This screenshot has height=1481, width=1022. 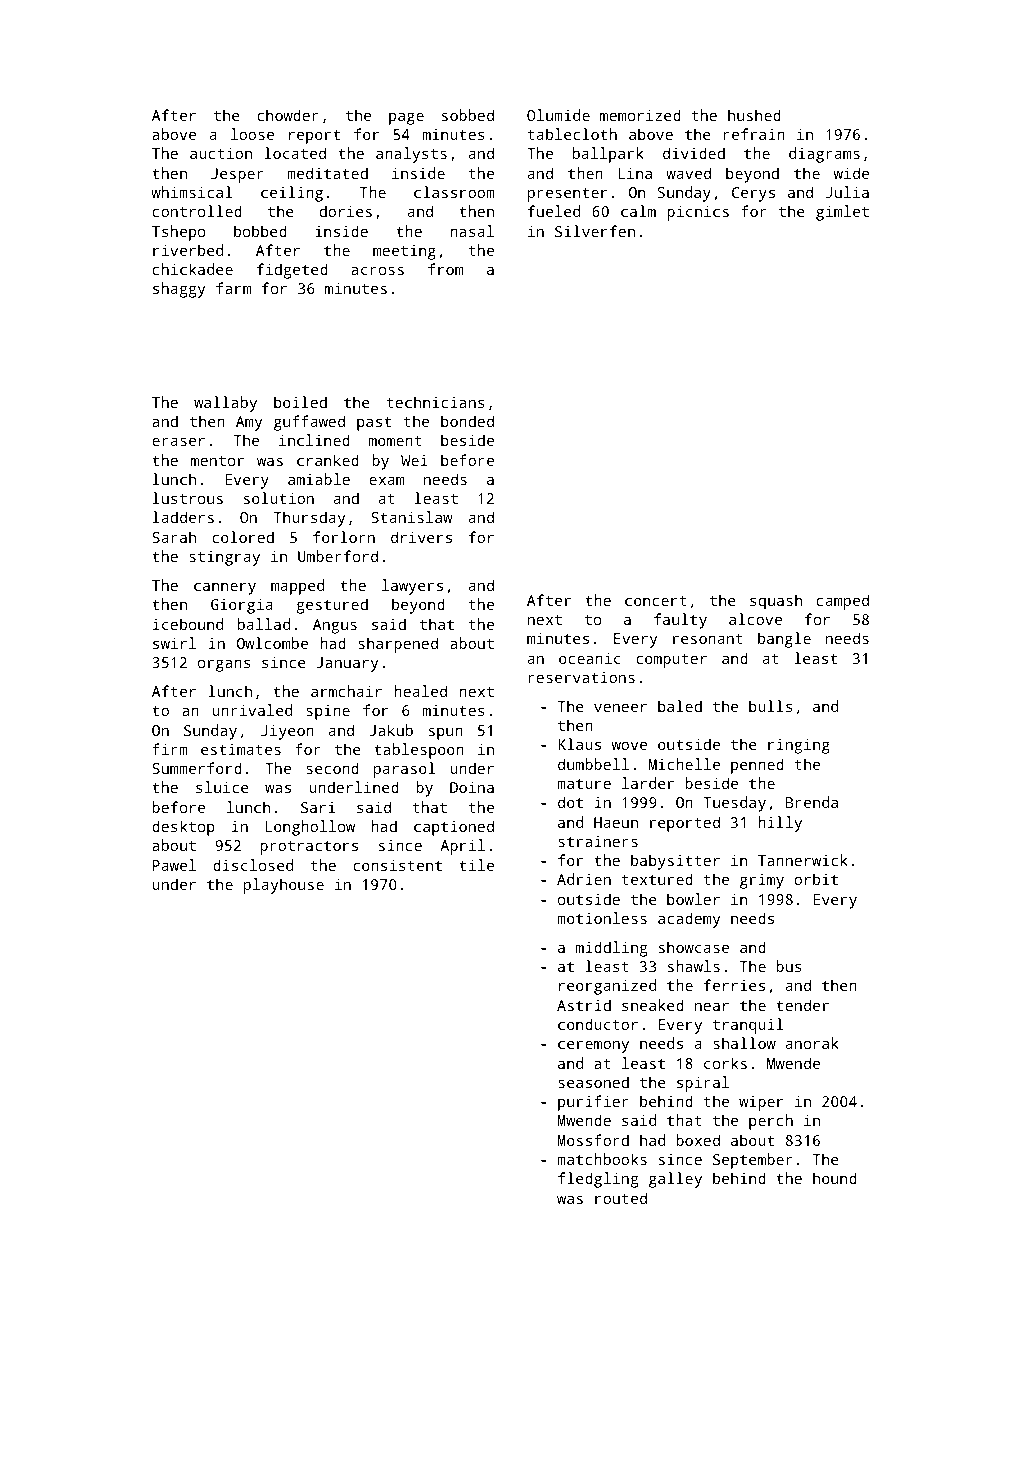 What do you see at coordinates (593, 1140) in the screenshot?
I see `Mossford` at bounding box center [593, 1140].
